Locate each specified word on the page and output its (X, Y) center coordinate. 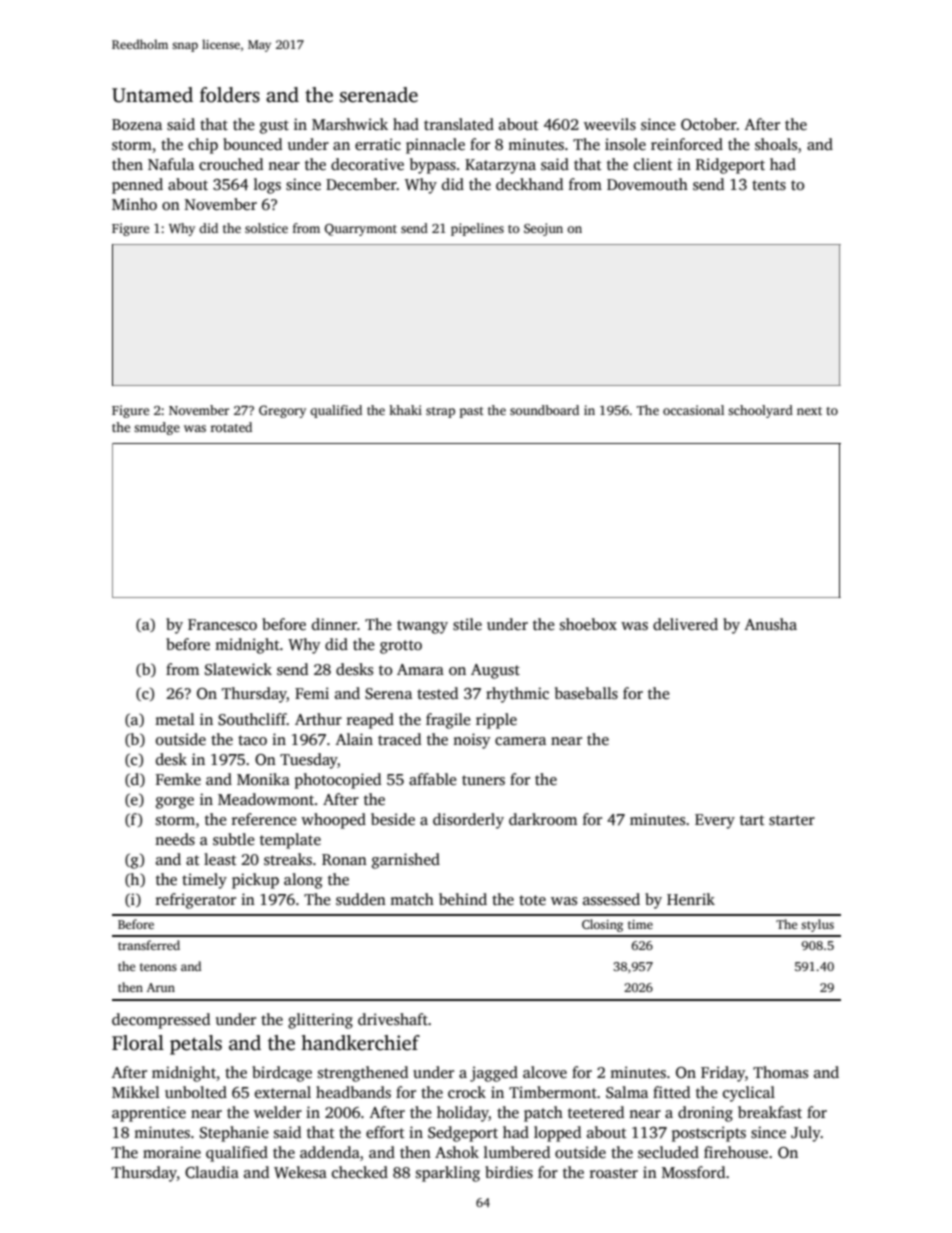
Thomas (780, 1072)
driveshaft (393, 1019)
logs (267, 186)
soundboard (544, 410)
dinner (334, 624)
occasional (693, 410)
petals (196, 1045)
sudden (361, 899)
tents (769, 185)
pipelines (477, 229)
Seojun (543, 229)
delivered (685, 624)
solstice (266, 228)
